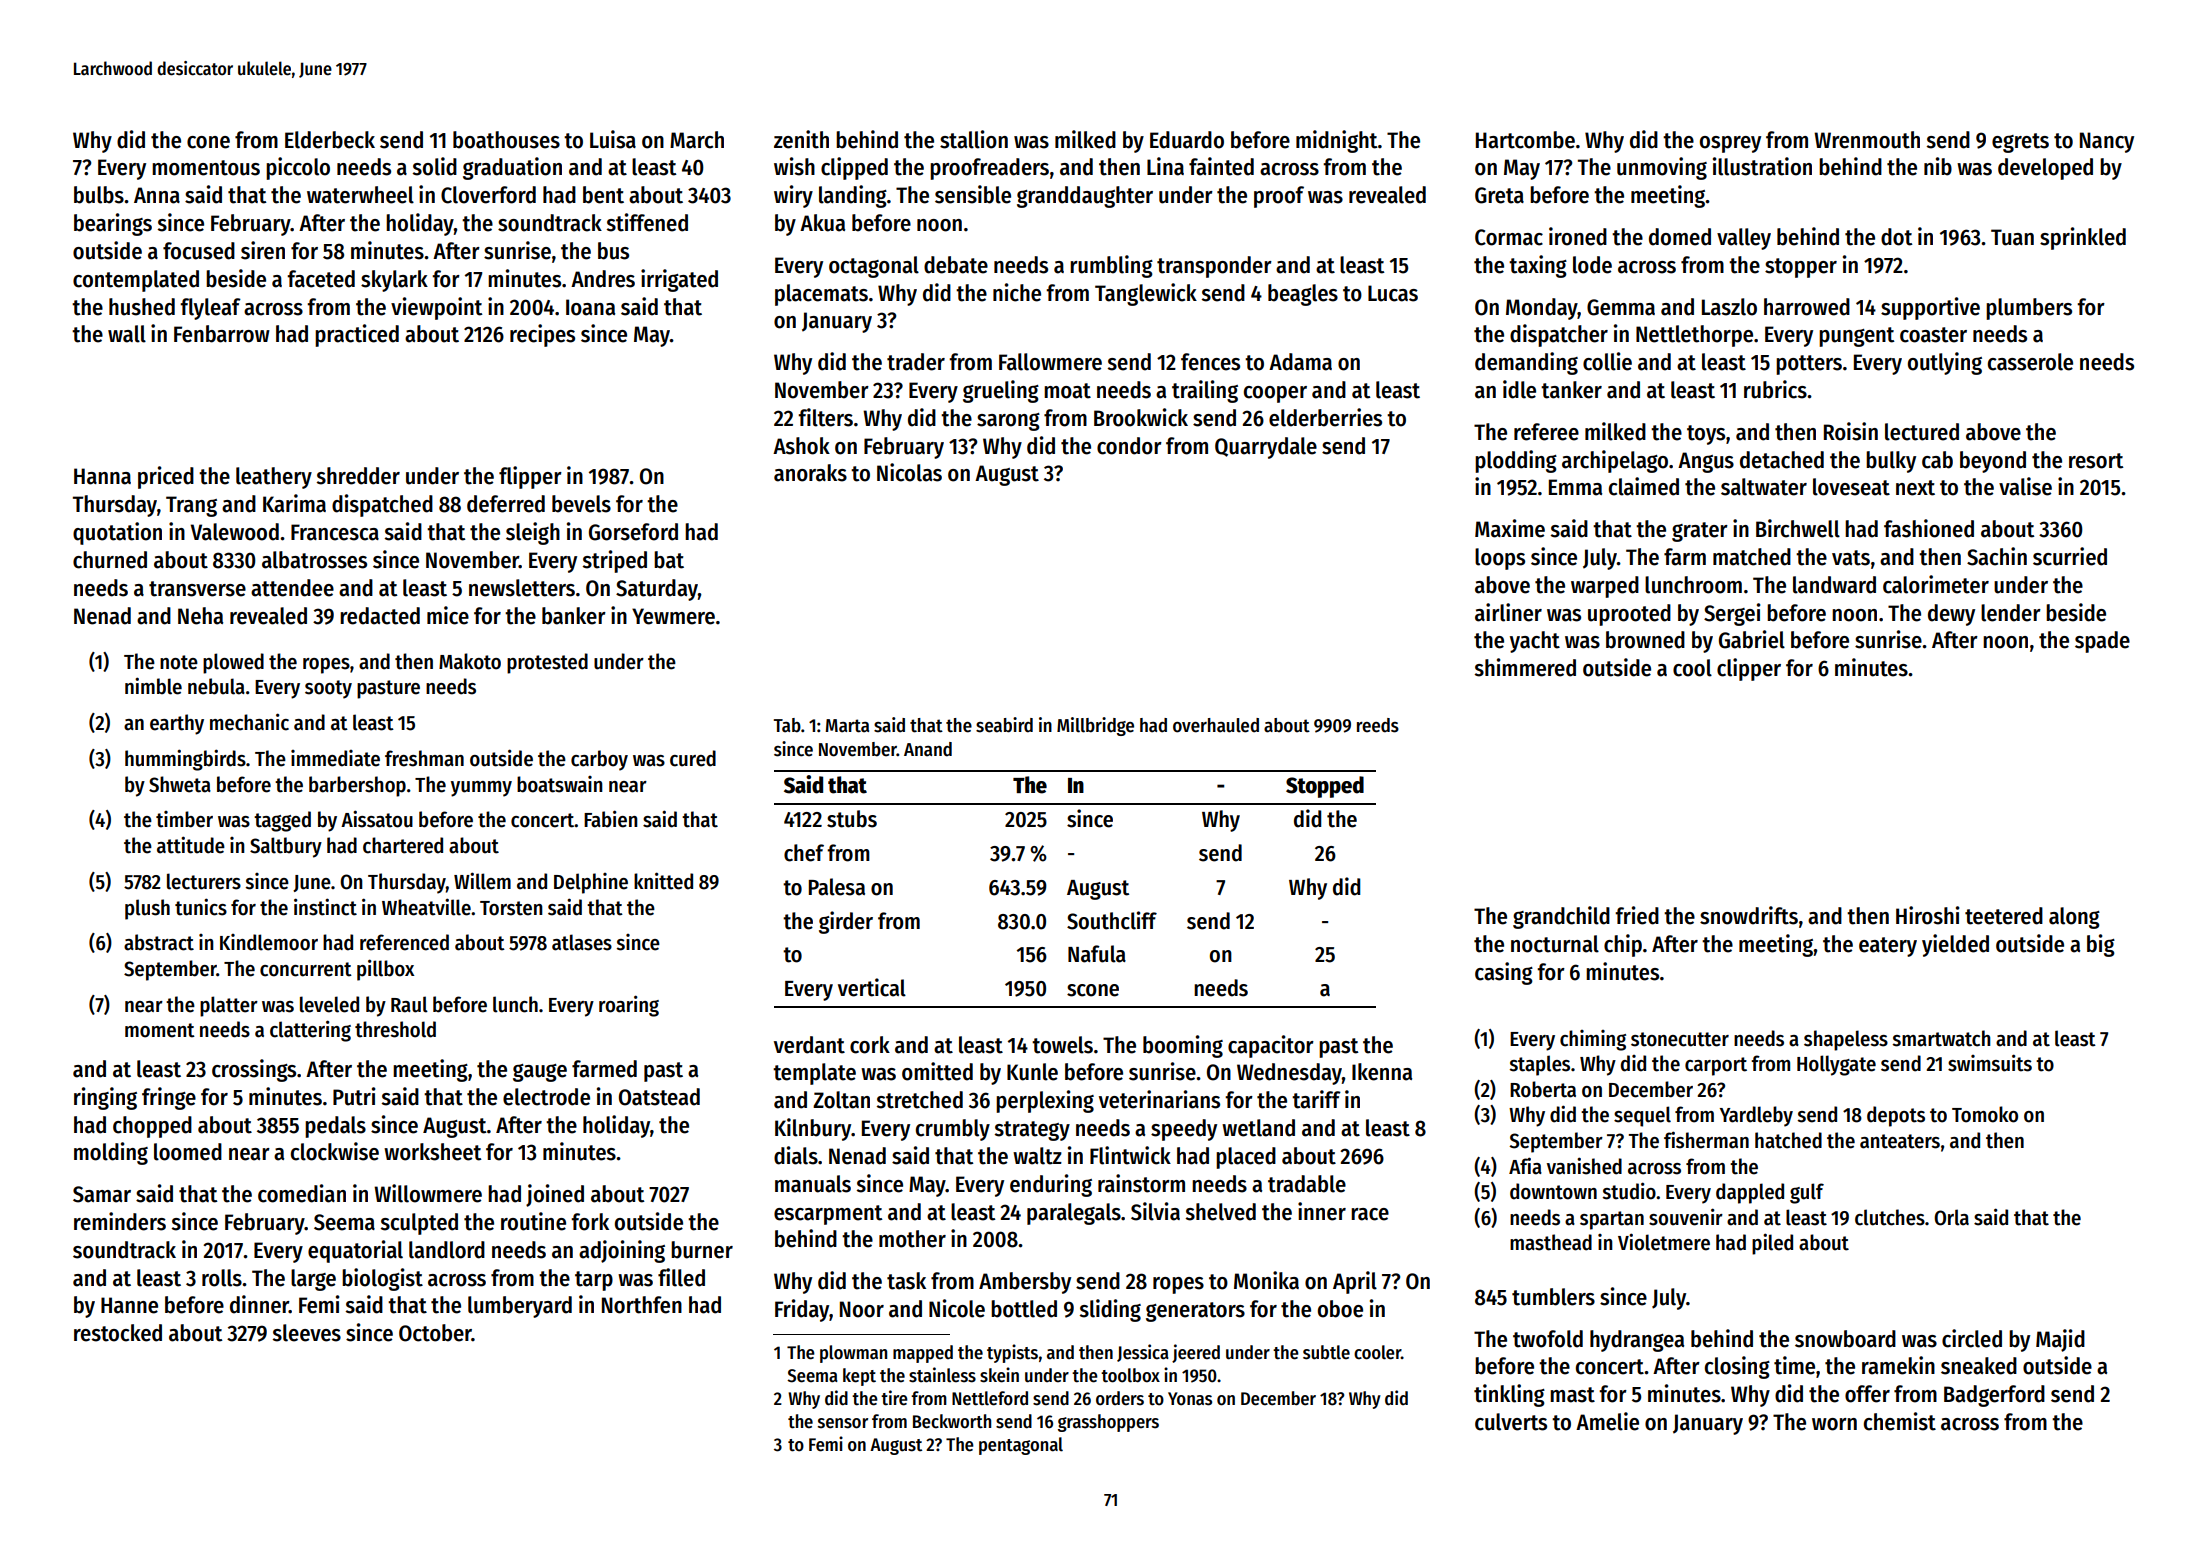 This screenshot has height=1562, width=2208. I want to click on Ambersby, so click(1025, 1283).
